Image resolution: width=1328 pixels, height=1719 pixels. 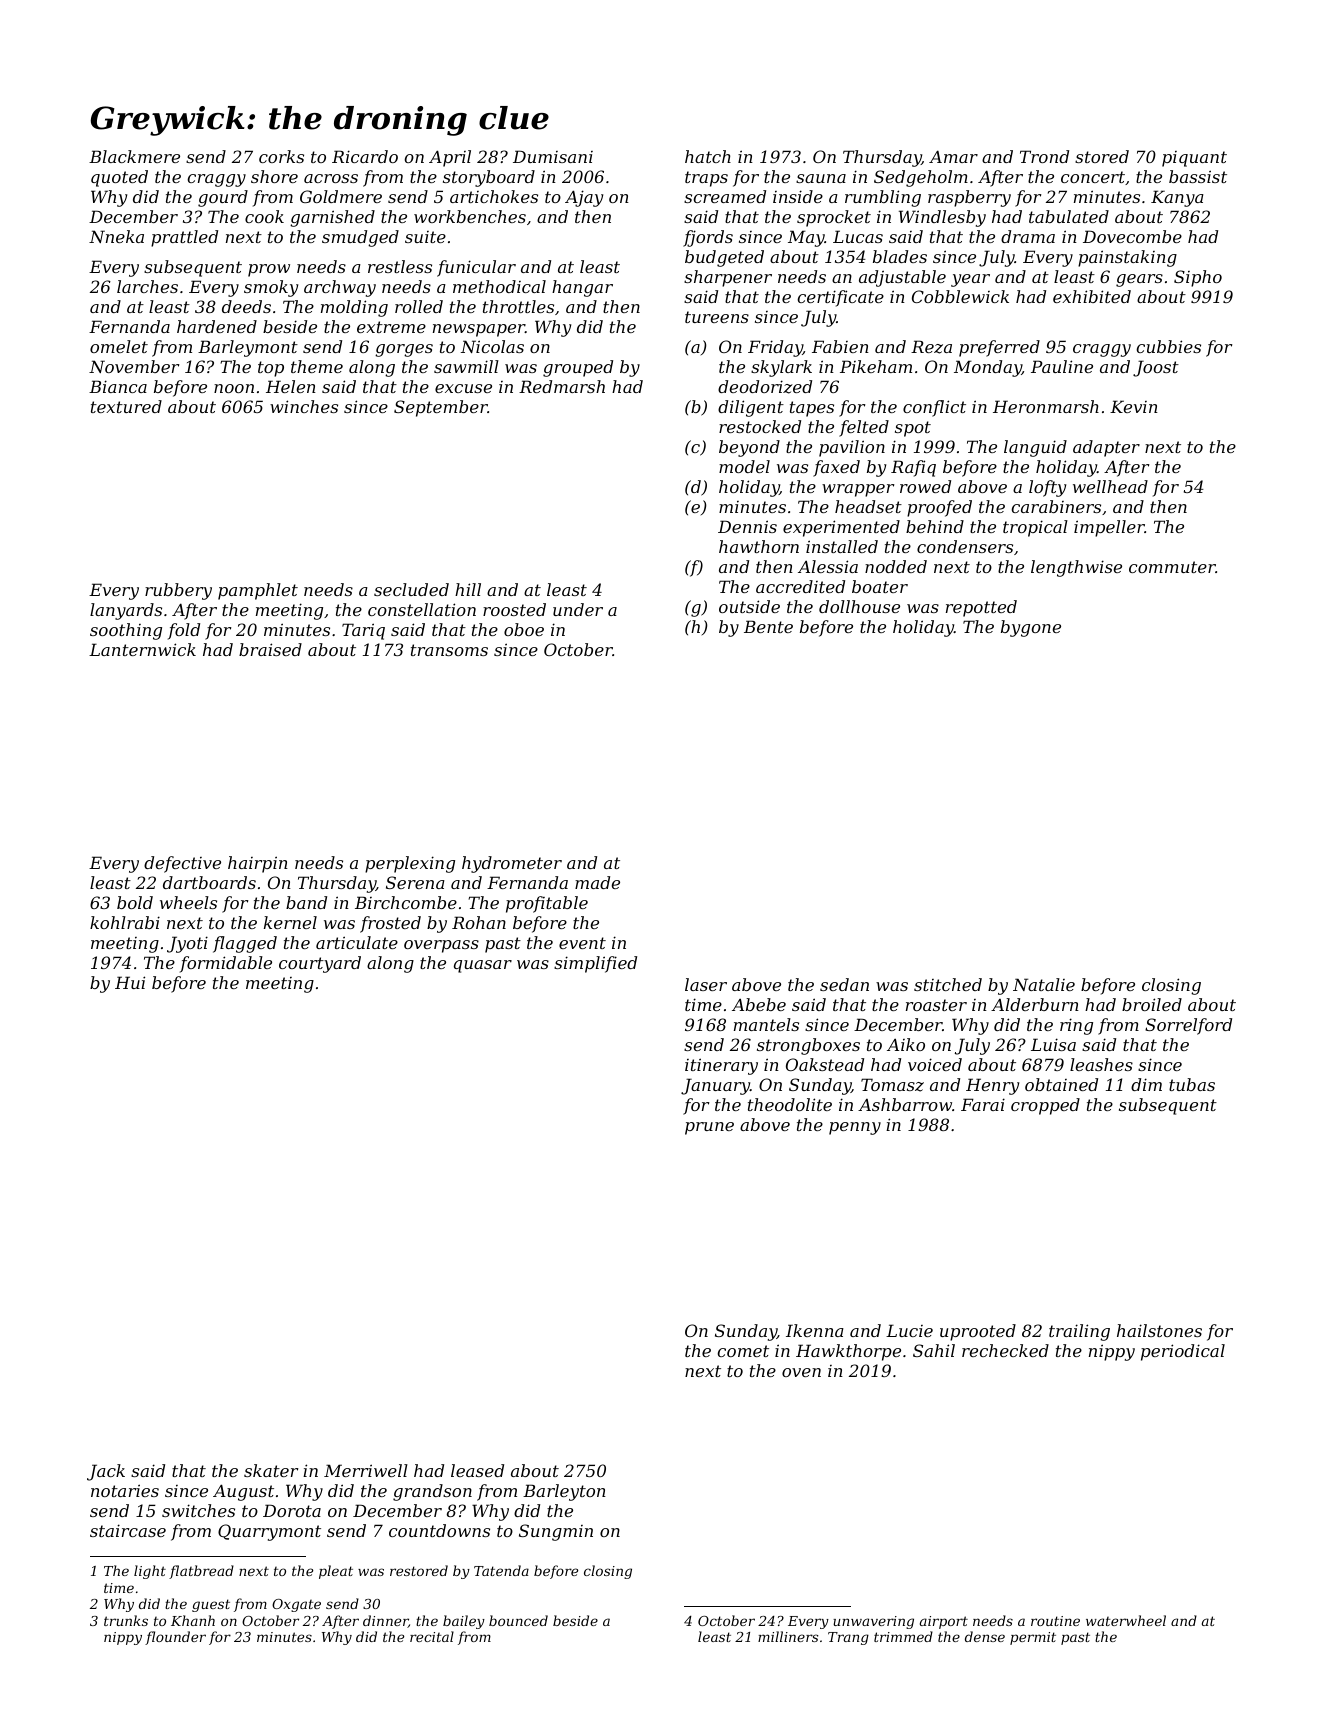 What do you see at coordinates (709, 1128) in the image?
I see `prune` at bounding box center [709, 1128].
